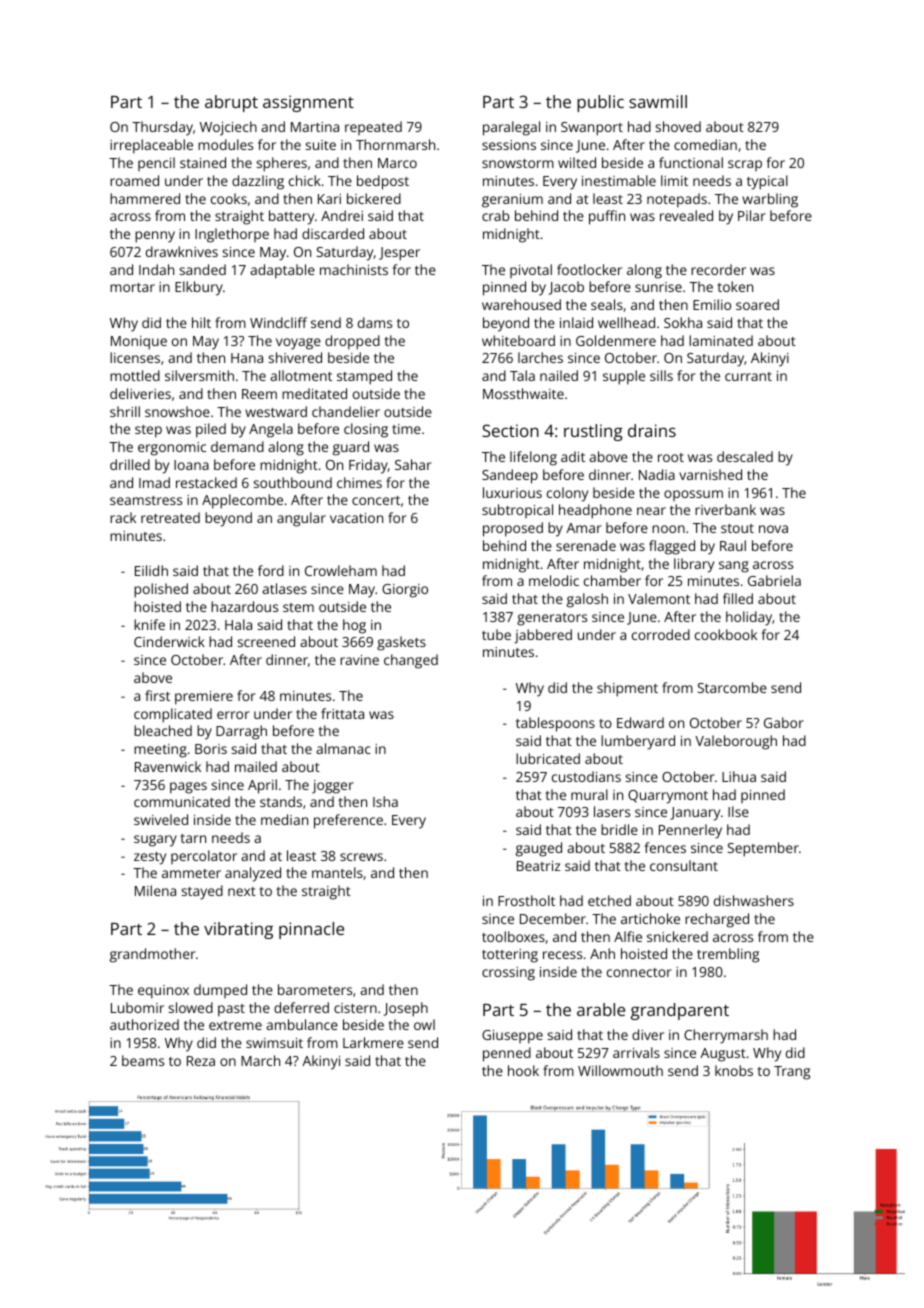 This document has height=1308, width=924. What do you see at coordinates (658, 287) in the document?
I see `sunrise` at bounding box center [658, 287].
